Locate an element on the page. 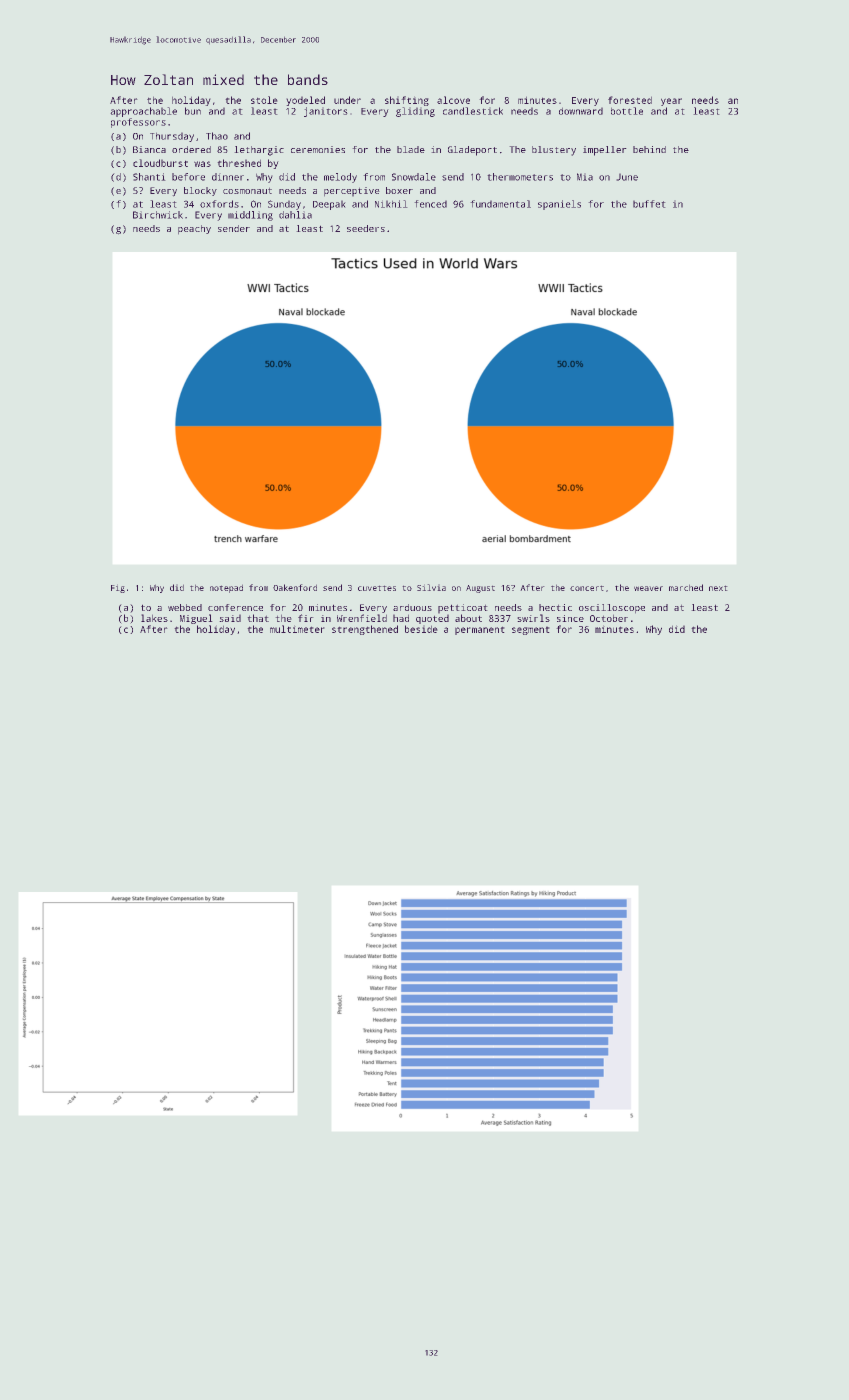 Image resolution: width=849 pixels, height=1400 pixels. spaniels is located at coordinates (559, 205).
